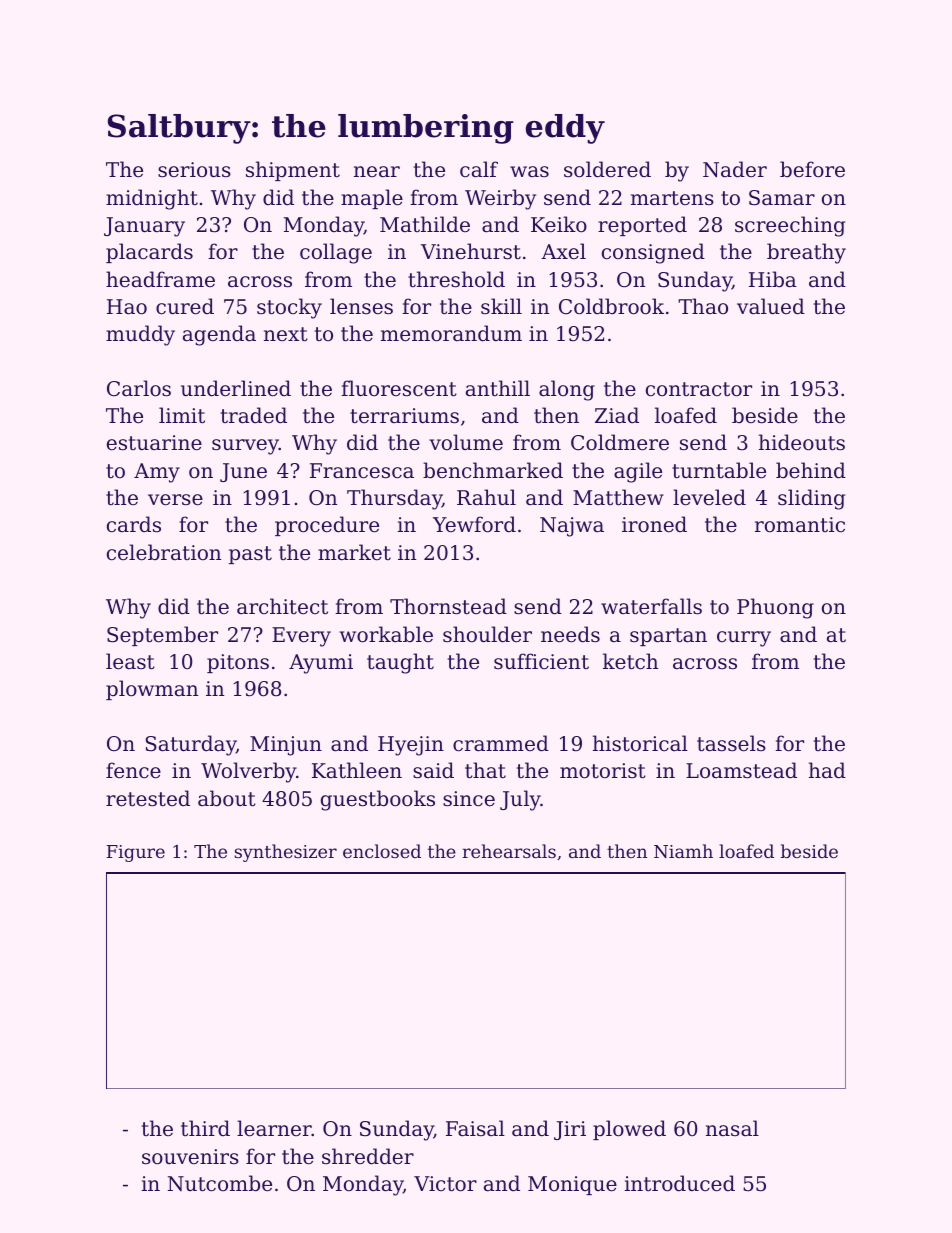 The width and height of the page is (952, 1233). What do you see at coordinates (293, 171) in the page?
I see `shipment` at bounding box center [293, 171].
